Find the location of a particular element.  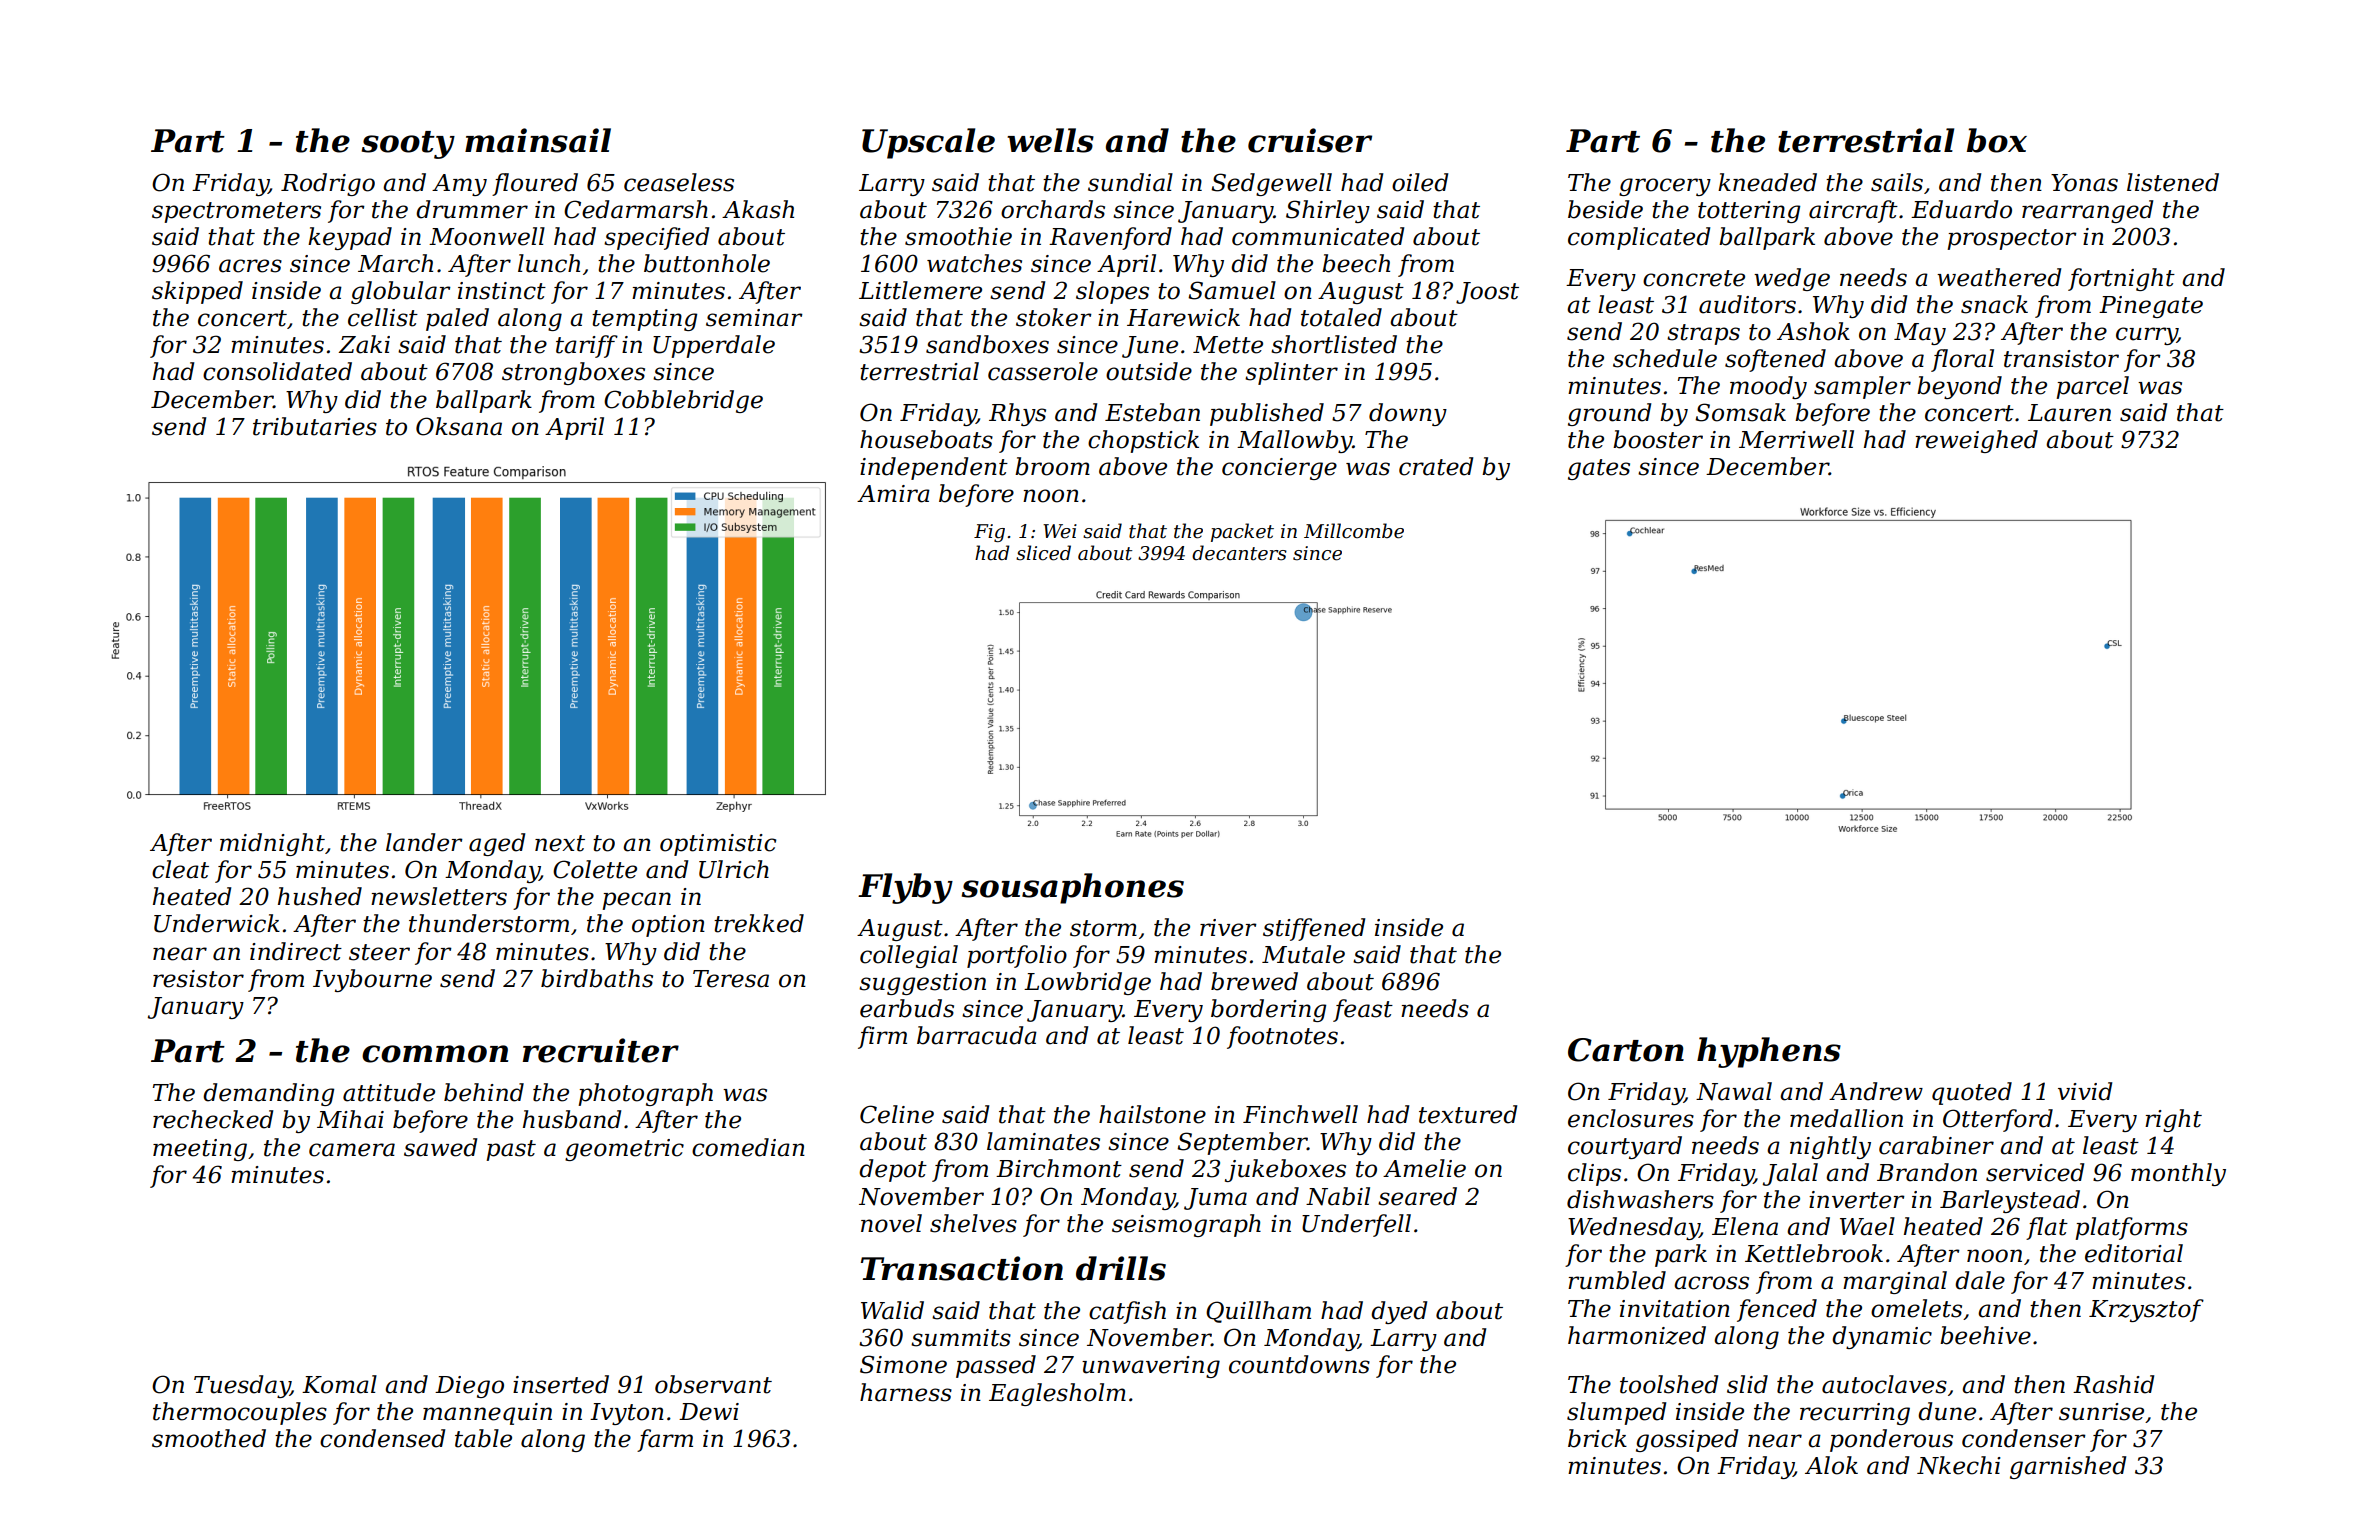

Underwick is located at coordinates (217, 923).
